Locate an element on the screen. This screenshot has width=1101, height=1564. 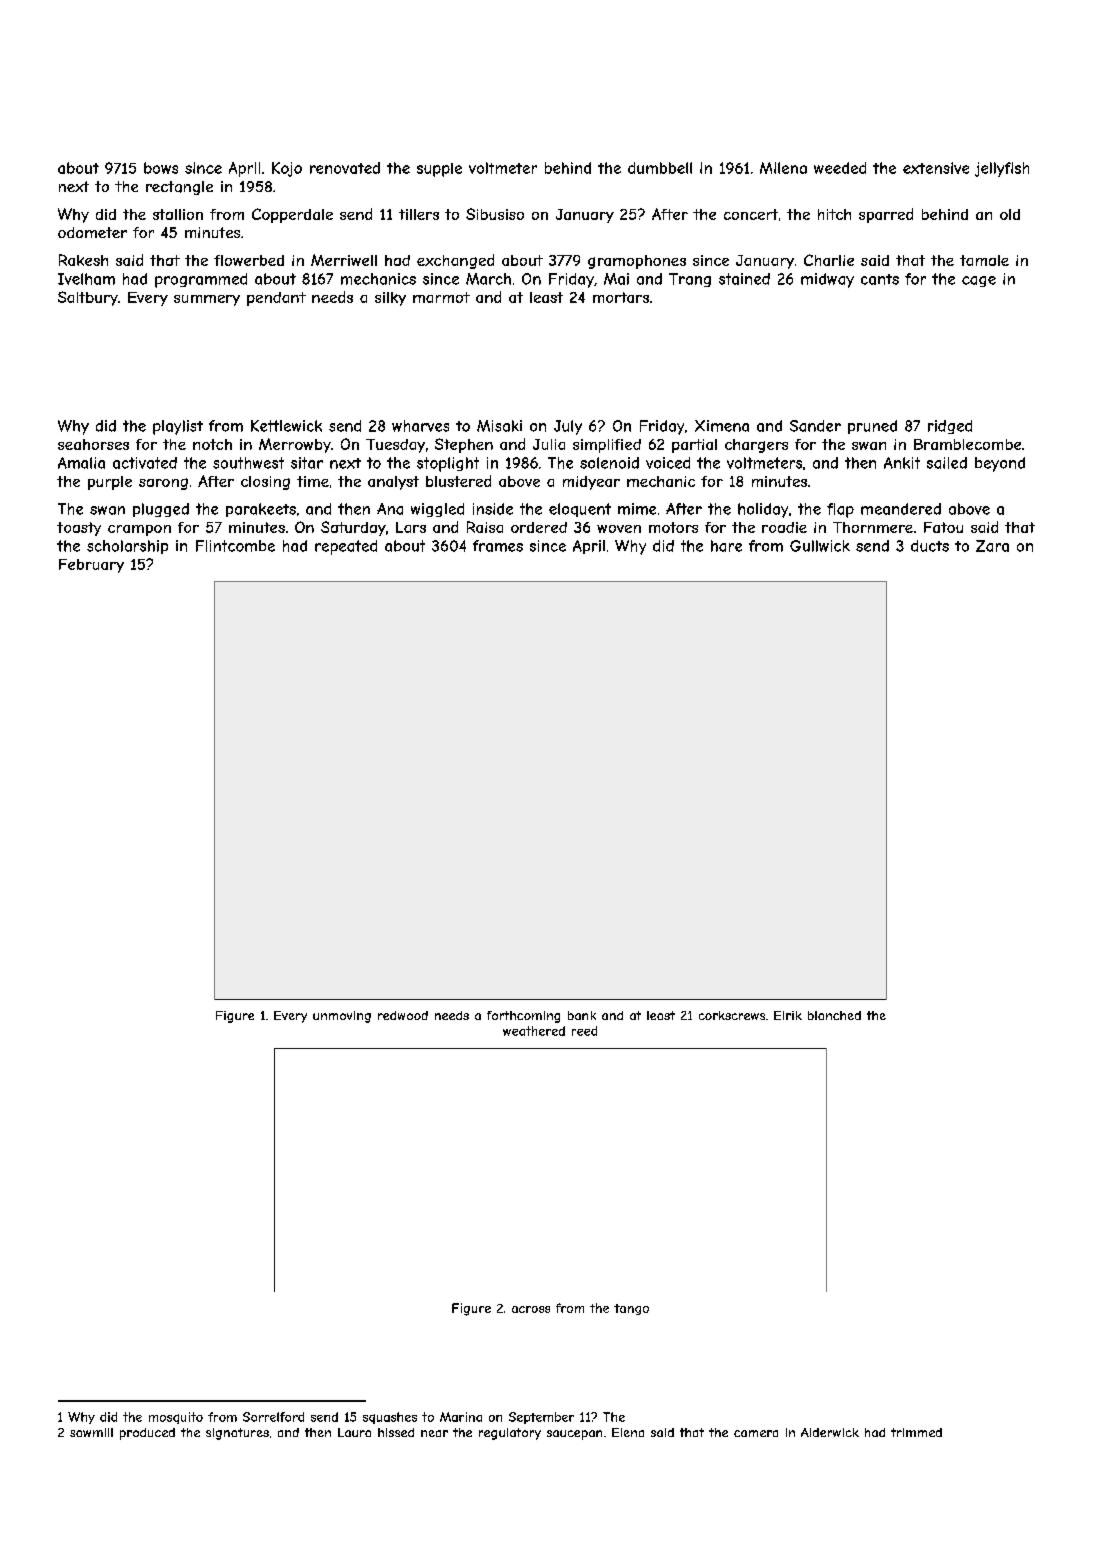
signatures is located at coordinates (237, 1434).
